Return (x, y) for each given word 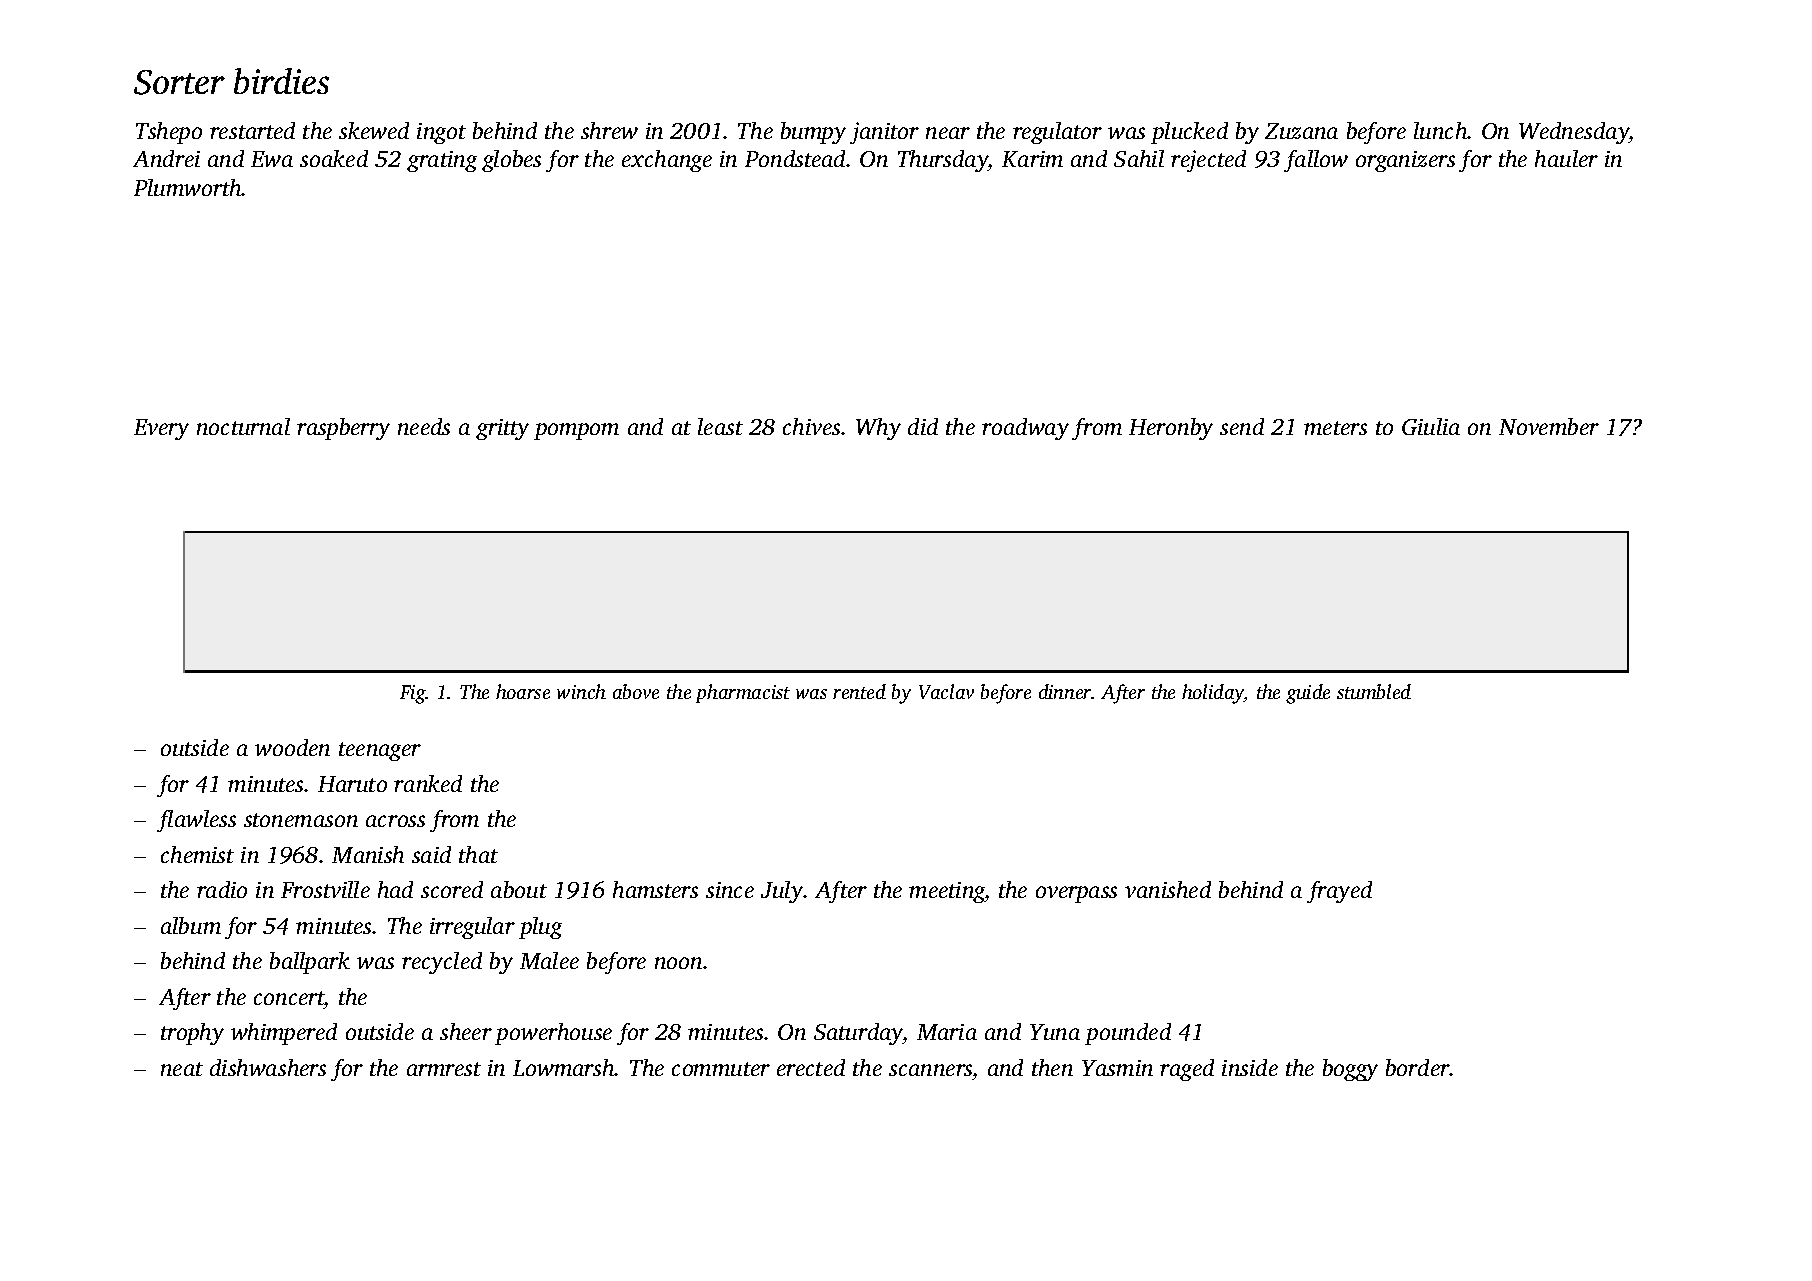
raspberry (343, 429)
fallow (1316, 161)
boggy (1350, 1070)
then (1052, 1067)
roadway (1025, 429)
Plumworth (188, 187)
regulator (1057, 133)
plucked (1189, 133)
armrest (444, 1069)
